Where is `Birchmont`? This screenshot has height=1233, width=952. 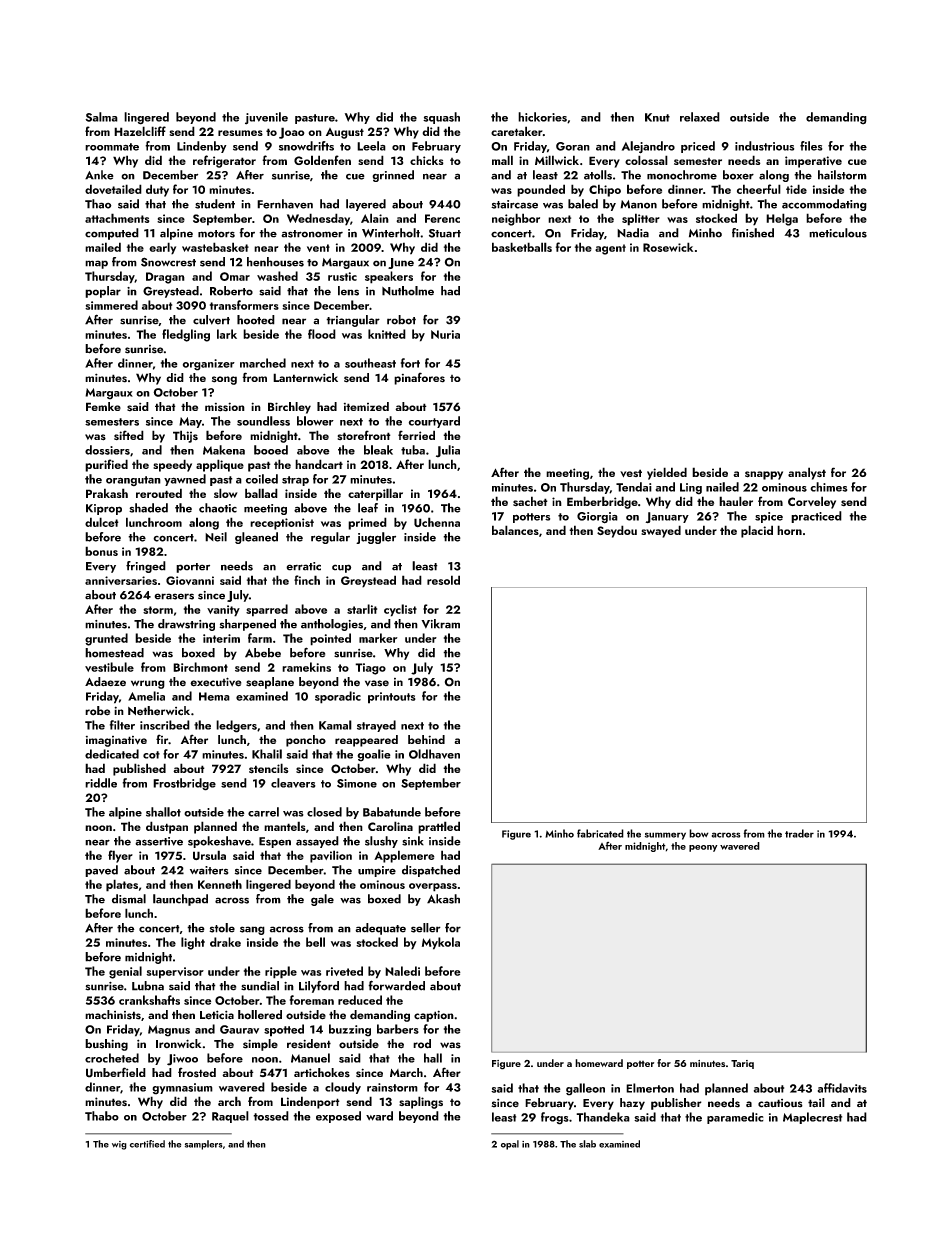
Birchmont is located at coordinates (200, 667).
